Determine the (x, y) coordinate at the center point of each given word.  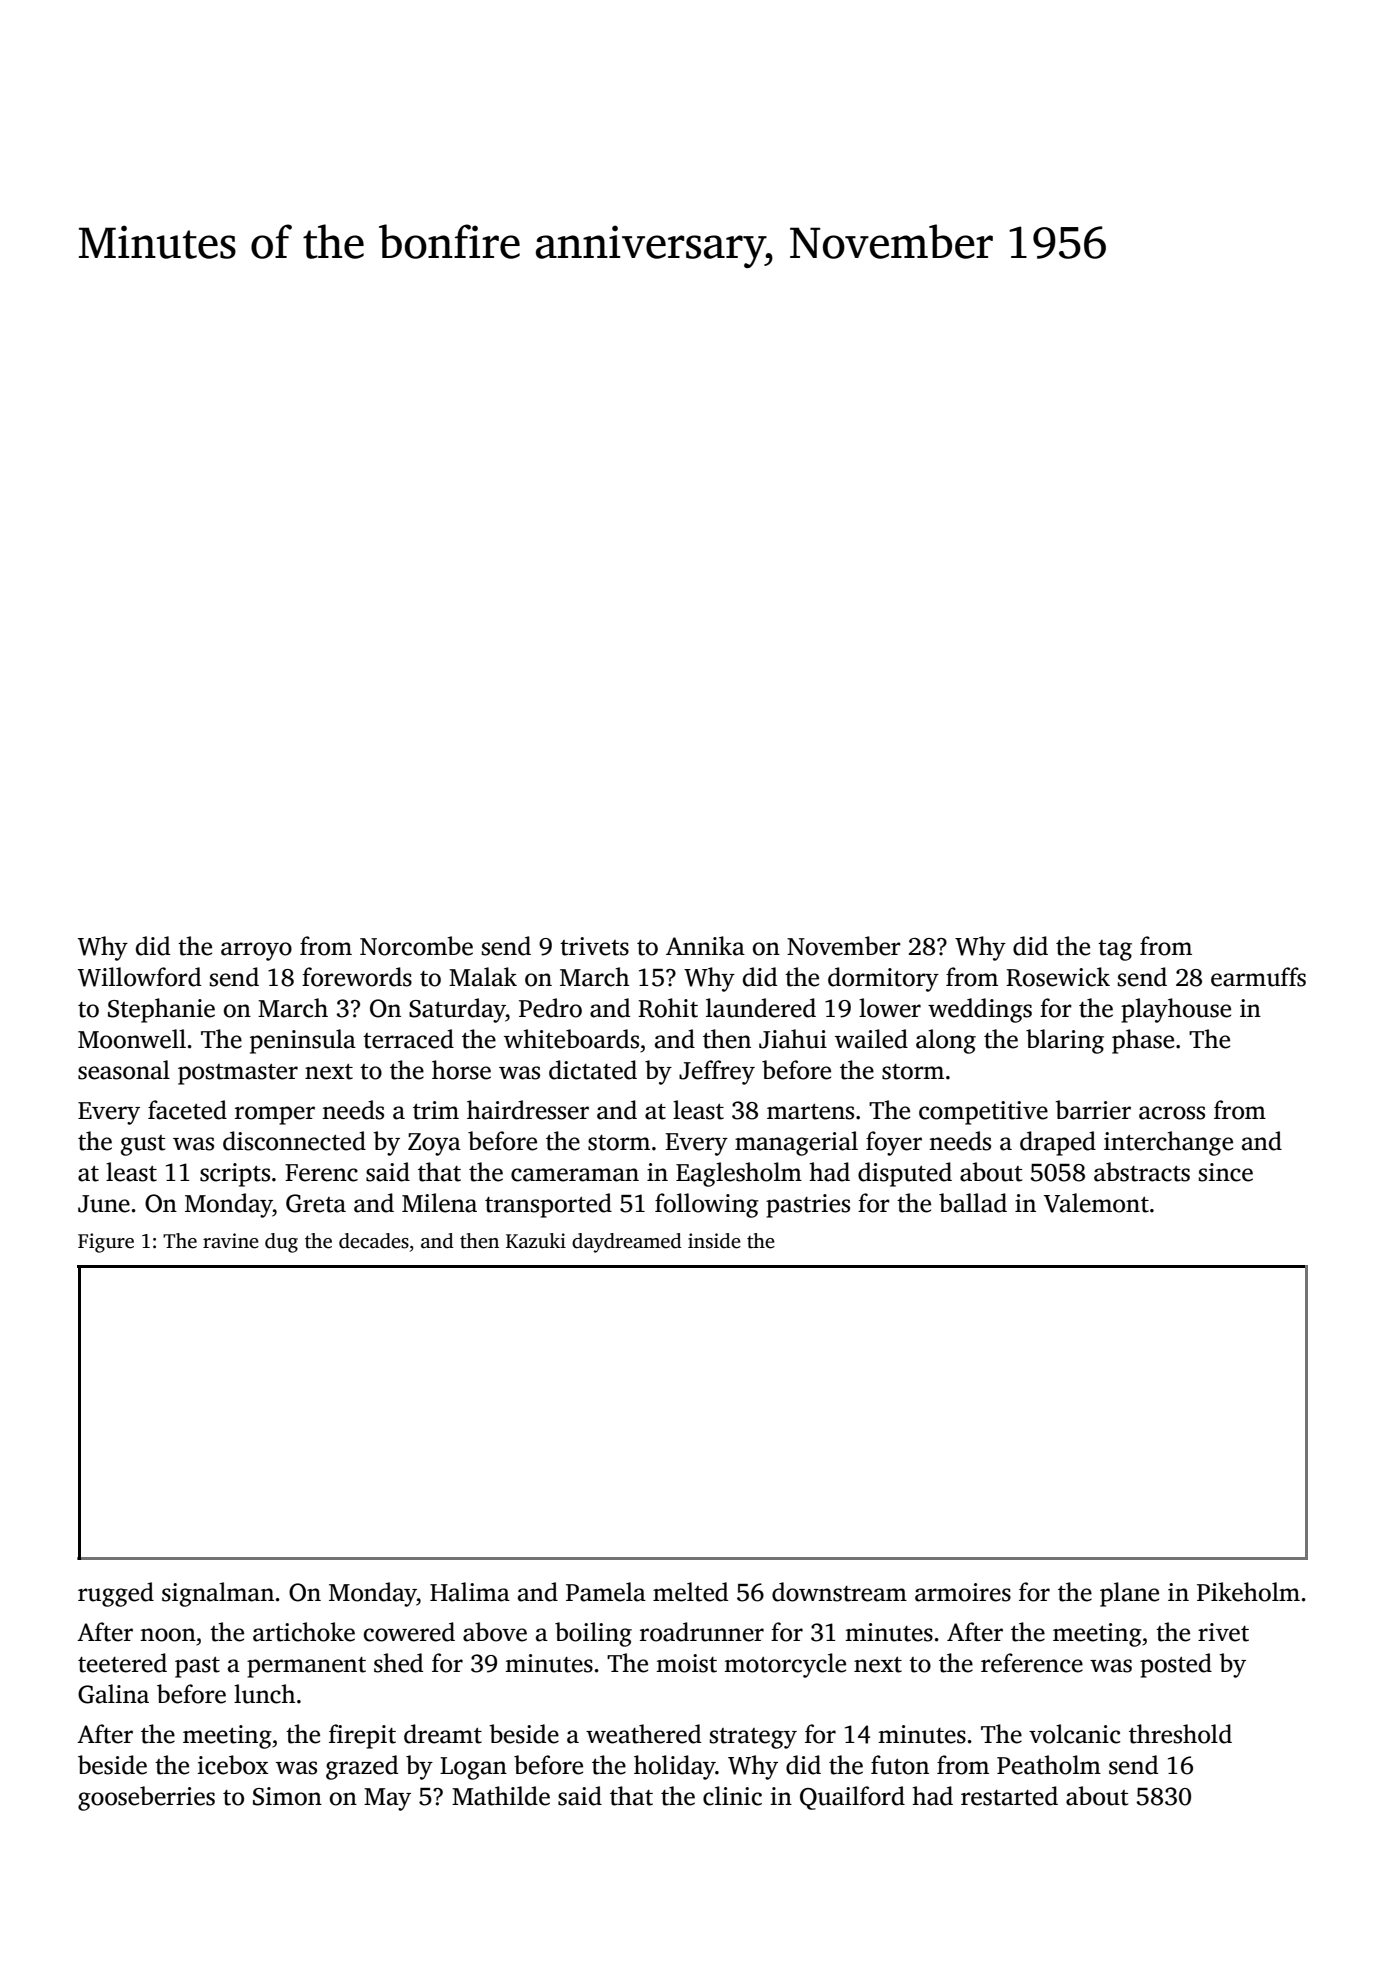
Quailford (852, 1798)
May (387, 1799)
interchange (1168, 1143)
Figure (106, 1243)
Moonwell (132, 1039)
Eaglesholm (739, 1174)
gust (143, 1145)
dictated (593, 1070)
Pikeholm (1248, 1592)
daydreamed (627, 1243)
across (1172, 1113)
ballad (973, 1203)
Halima (470, 1592)
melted (690, 1592)
